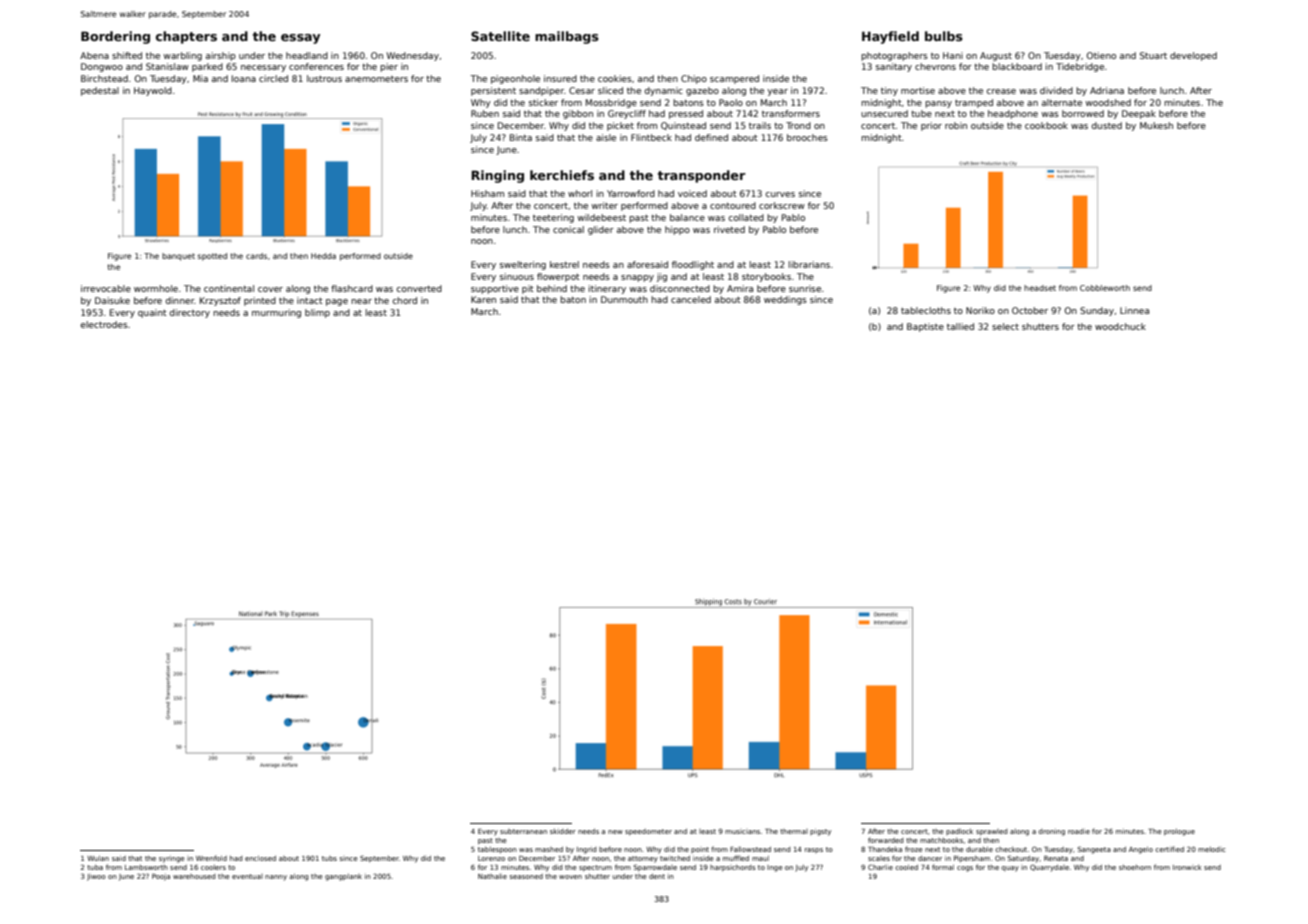  What do you see at coordinates (959, 832) in the page?
I see `padlock` at bounding box center [959, 832].
